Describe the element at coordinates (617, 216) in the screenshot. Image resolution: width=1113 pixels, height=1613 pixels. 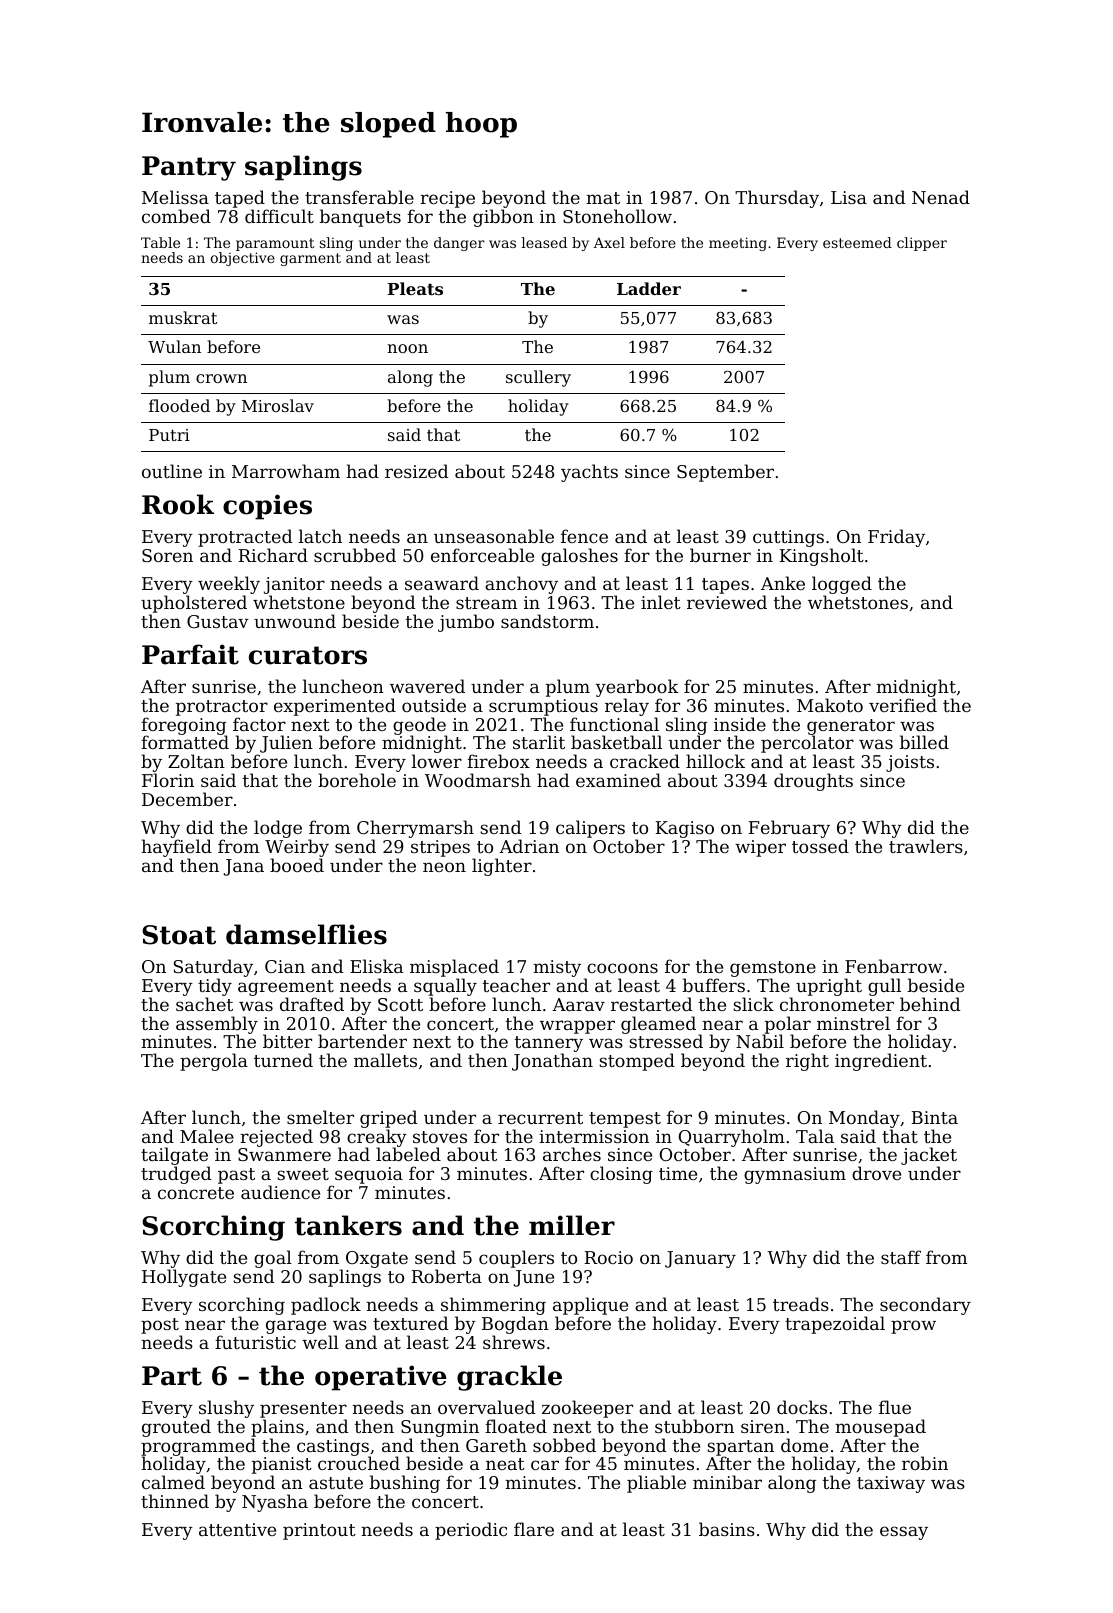
I see `Stonehollow` at that location.
